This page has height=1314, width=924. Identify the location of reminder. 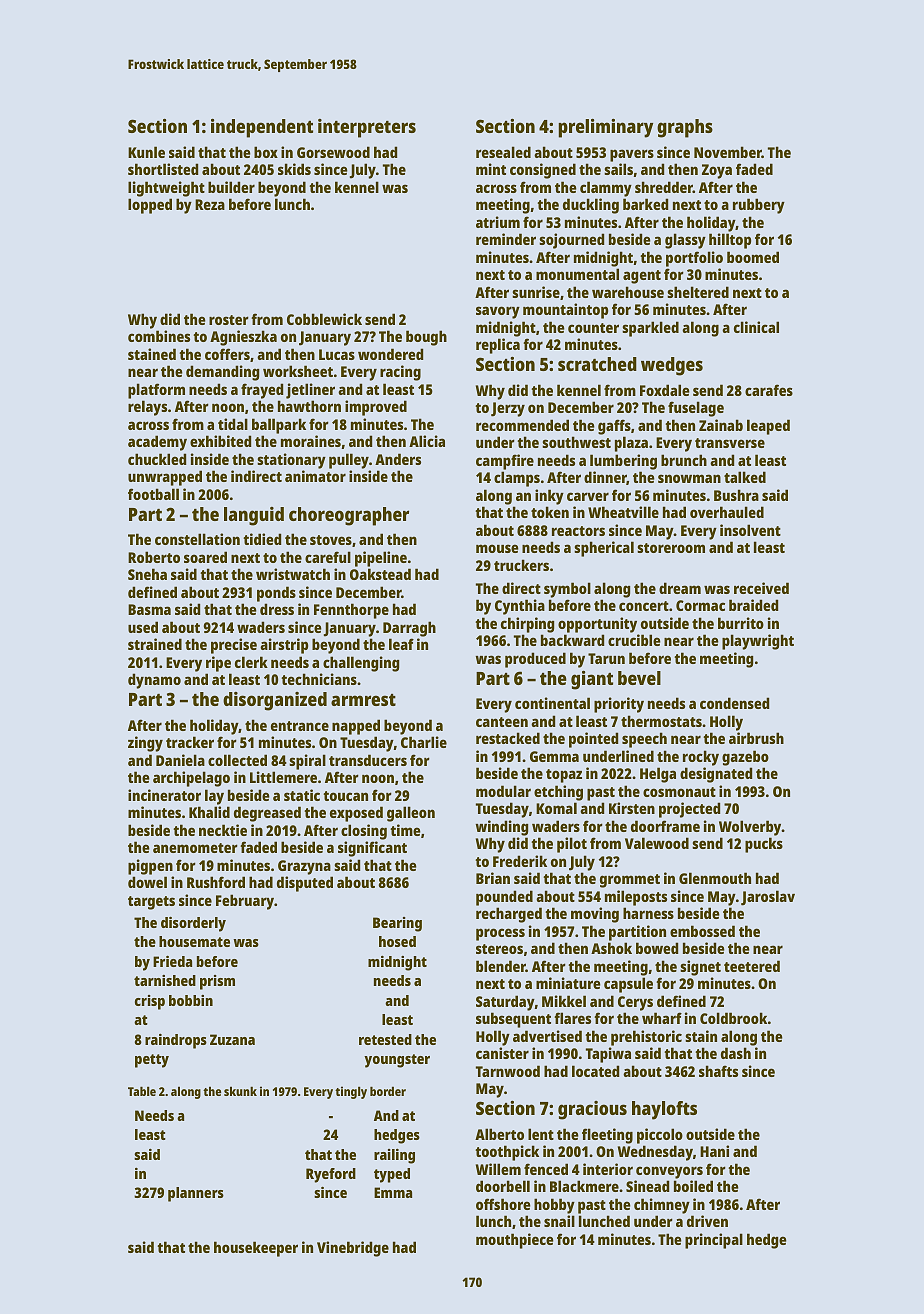
(506, 239).
